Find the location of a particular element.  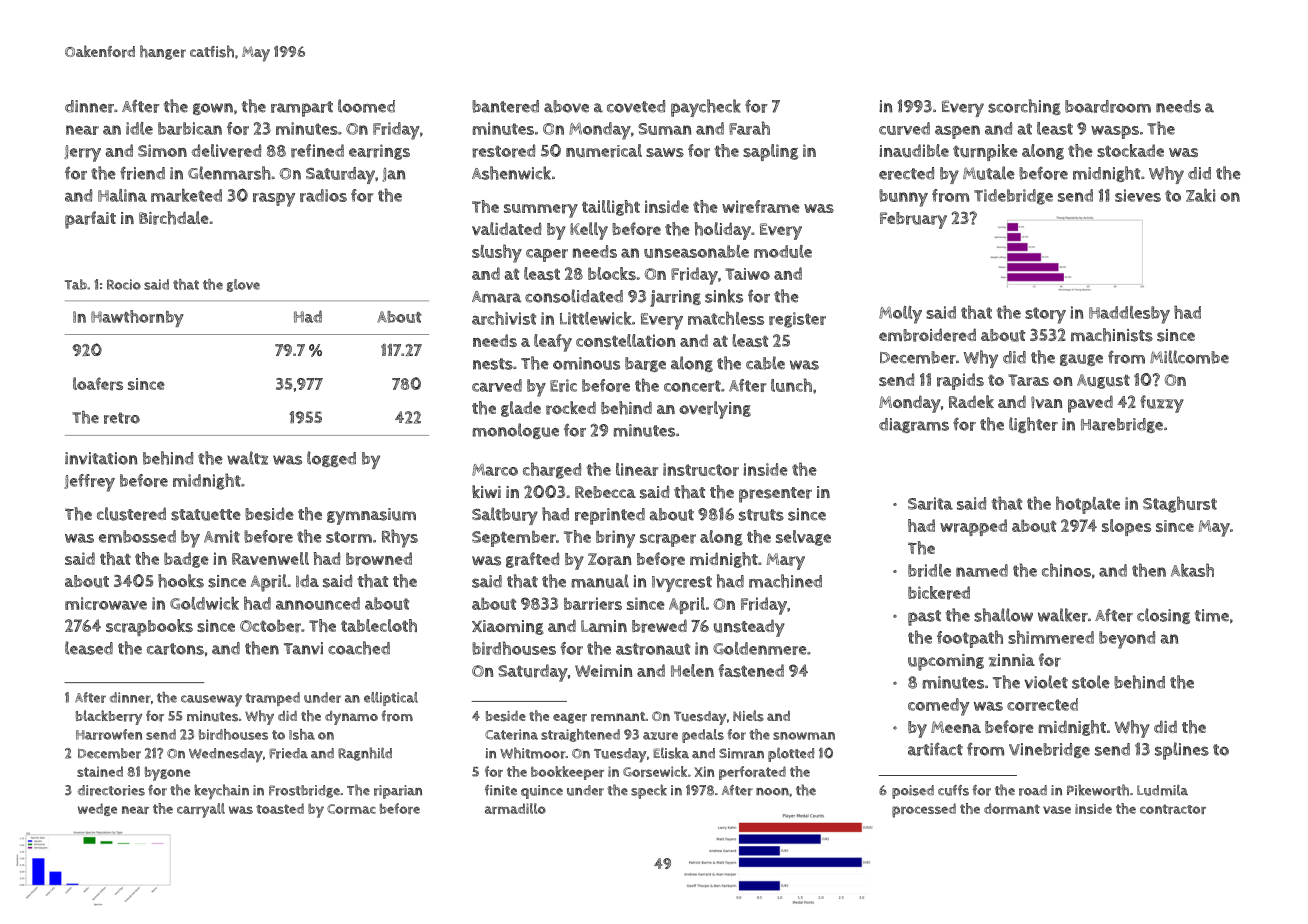

Tidebridge is located at coordinates (1013, 197).
